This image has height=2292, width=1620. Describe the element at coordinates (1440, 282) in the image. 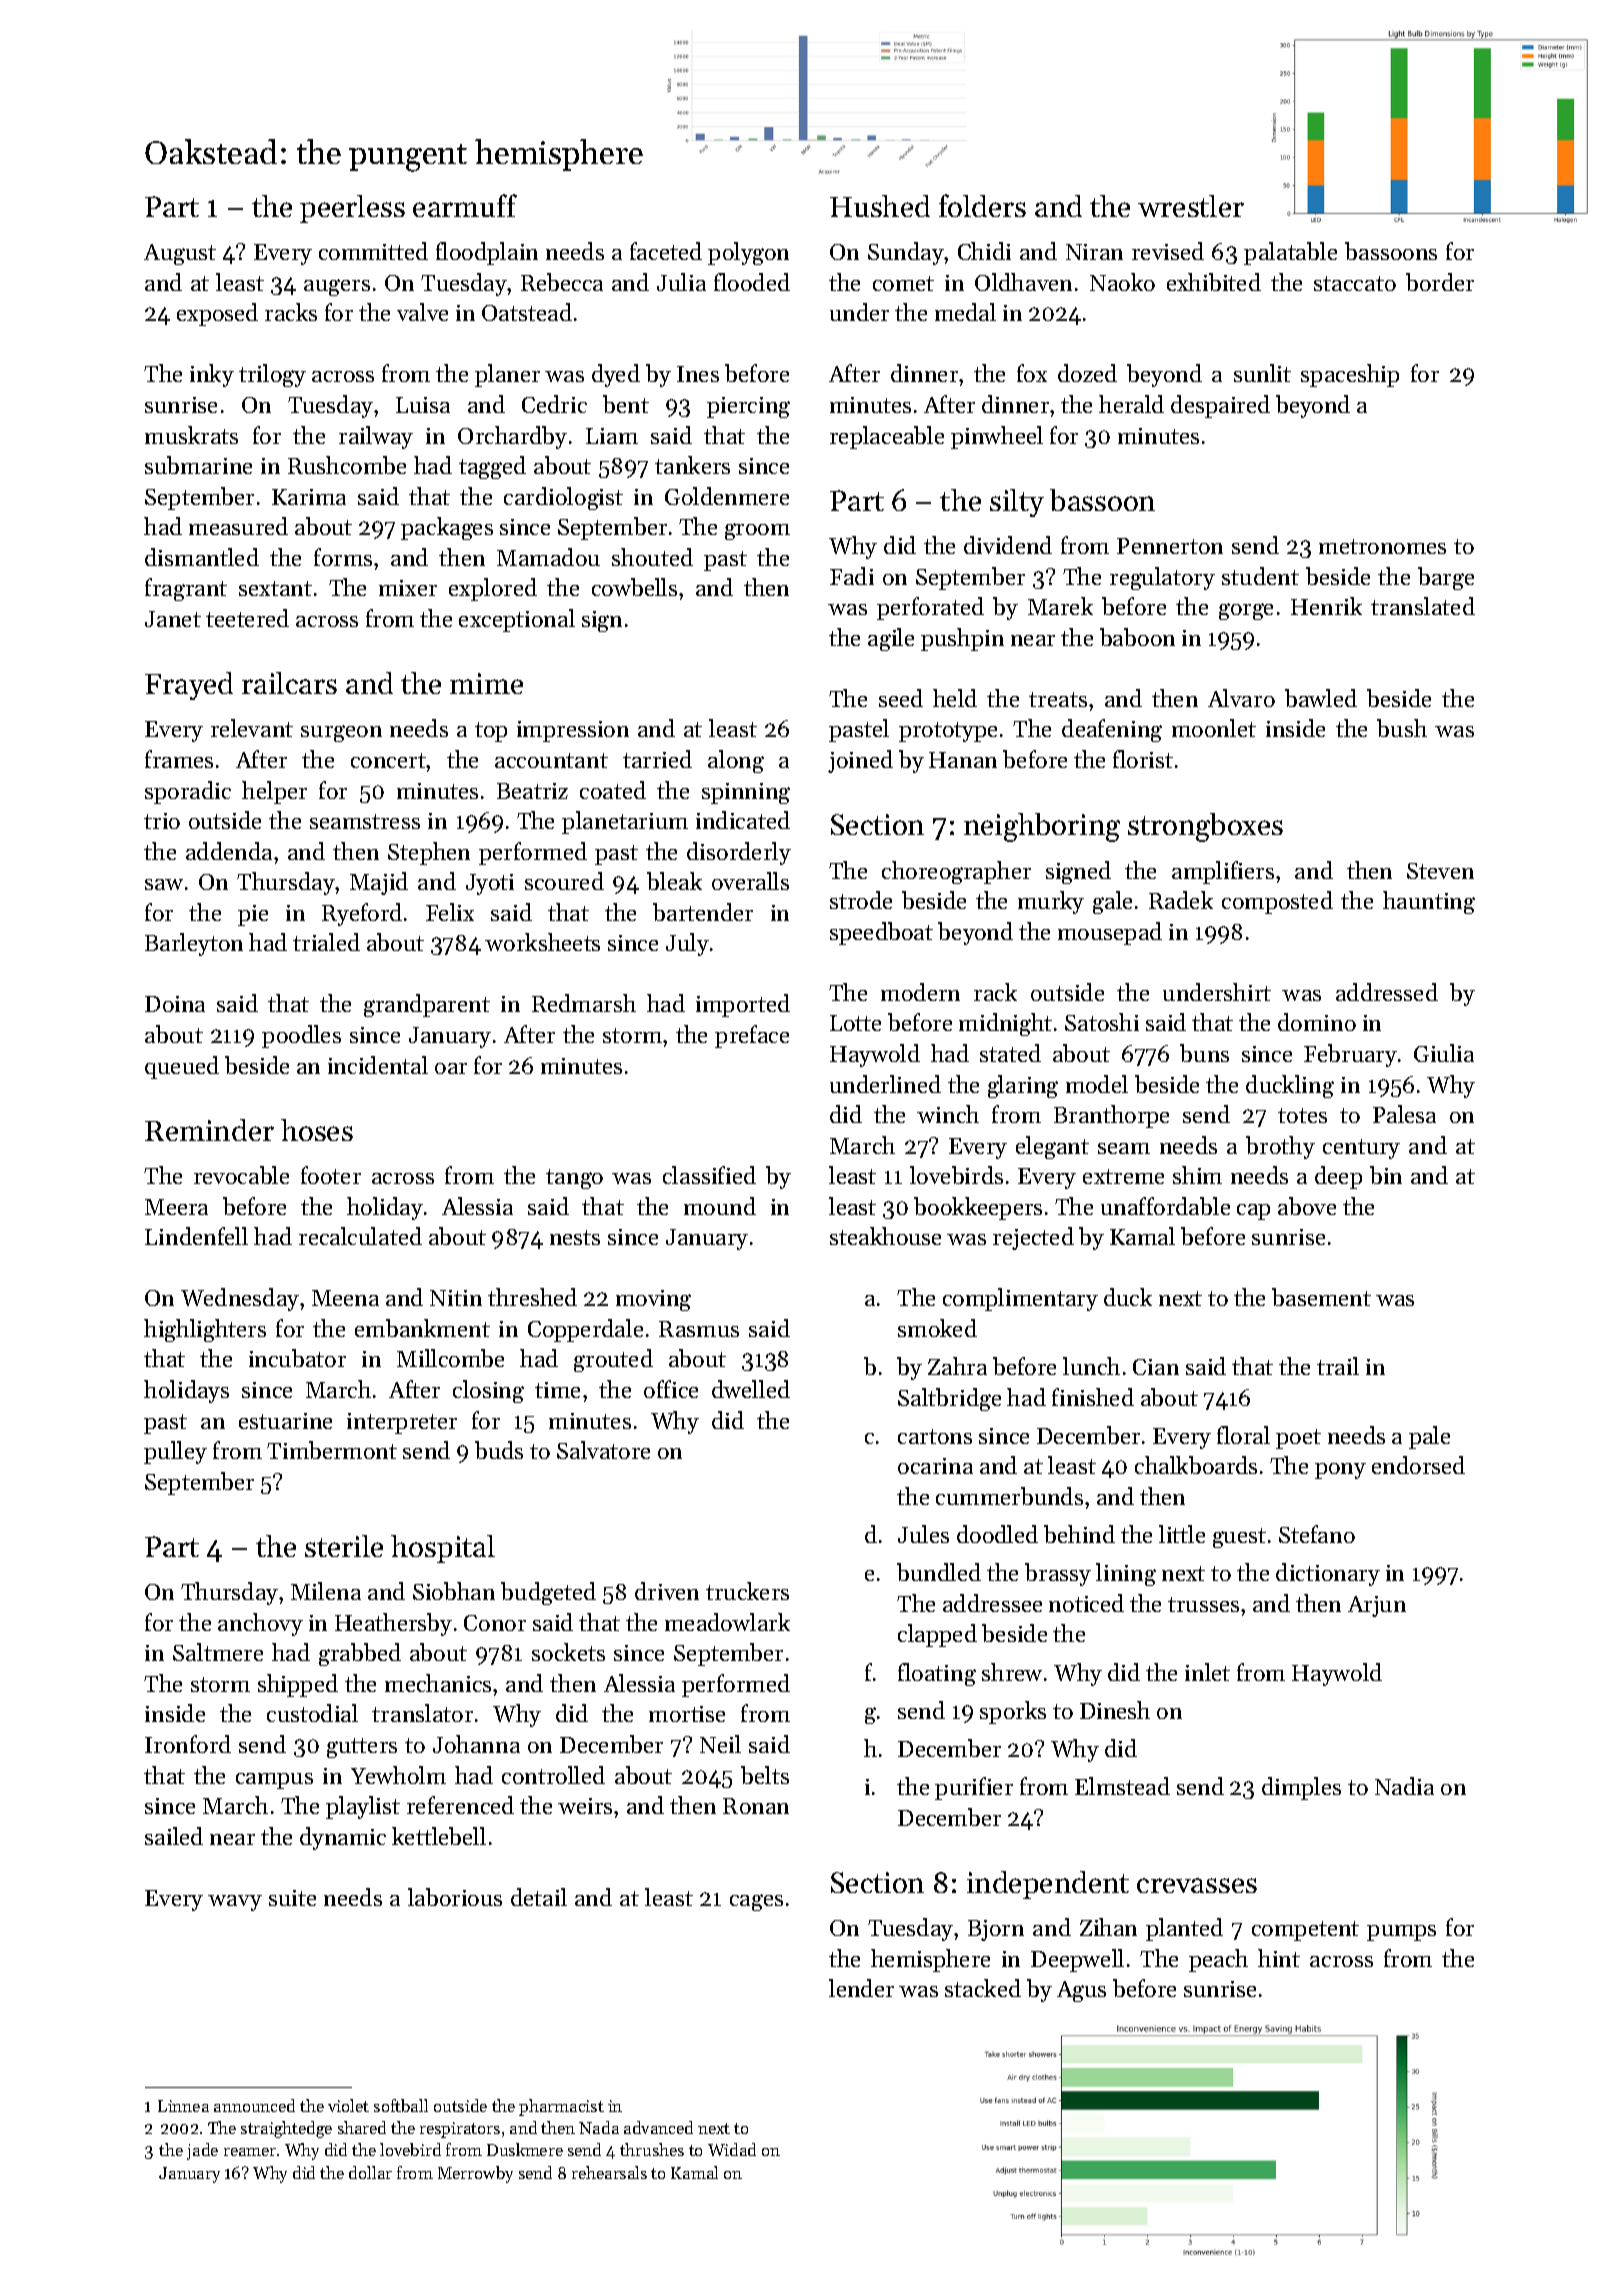

I see `border` at that location.
